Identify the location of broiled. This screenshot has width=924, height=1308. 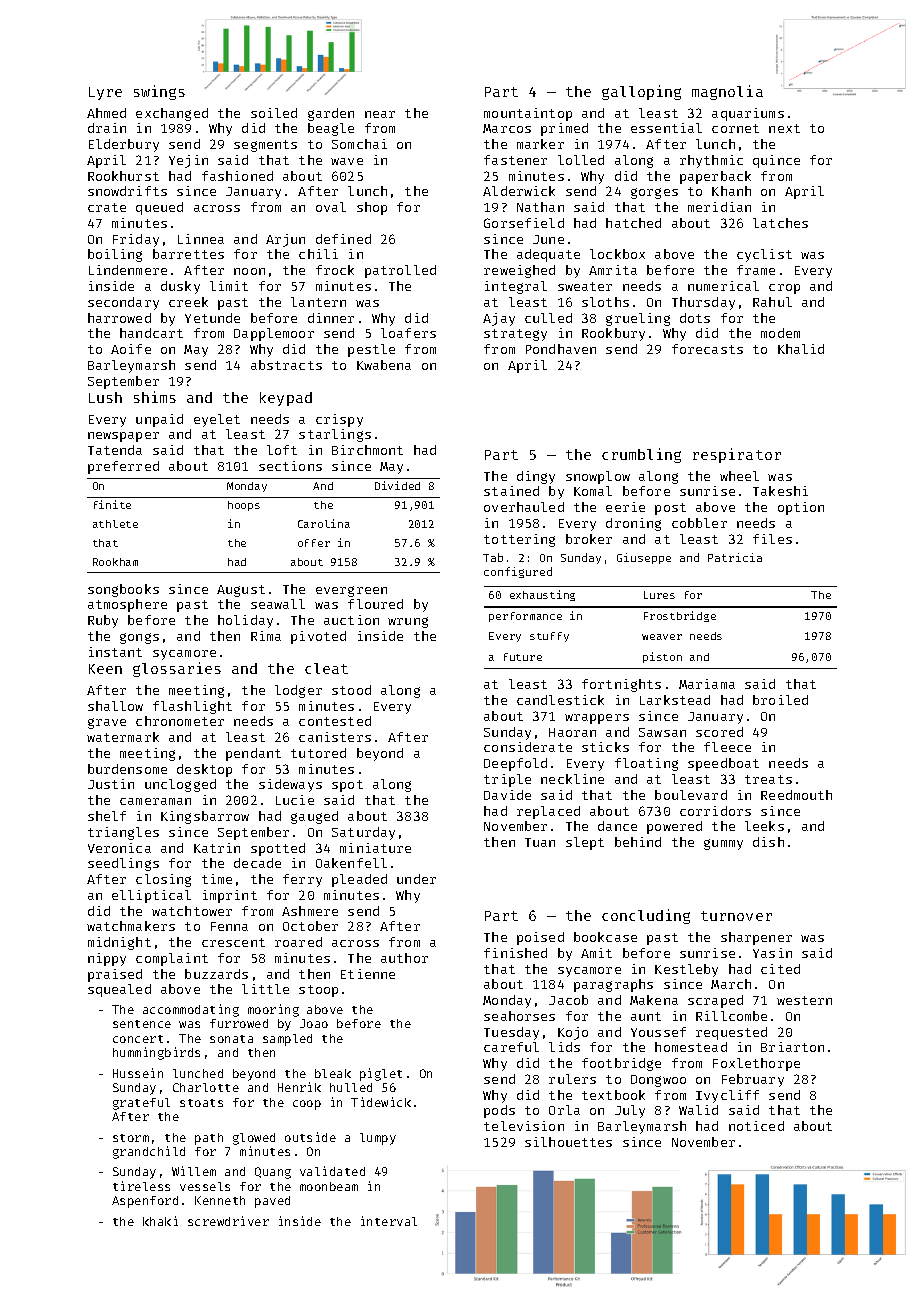
(780, 700).
